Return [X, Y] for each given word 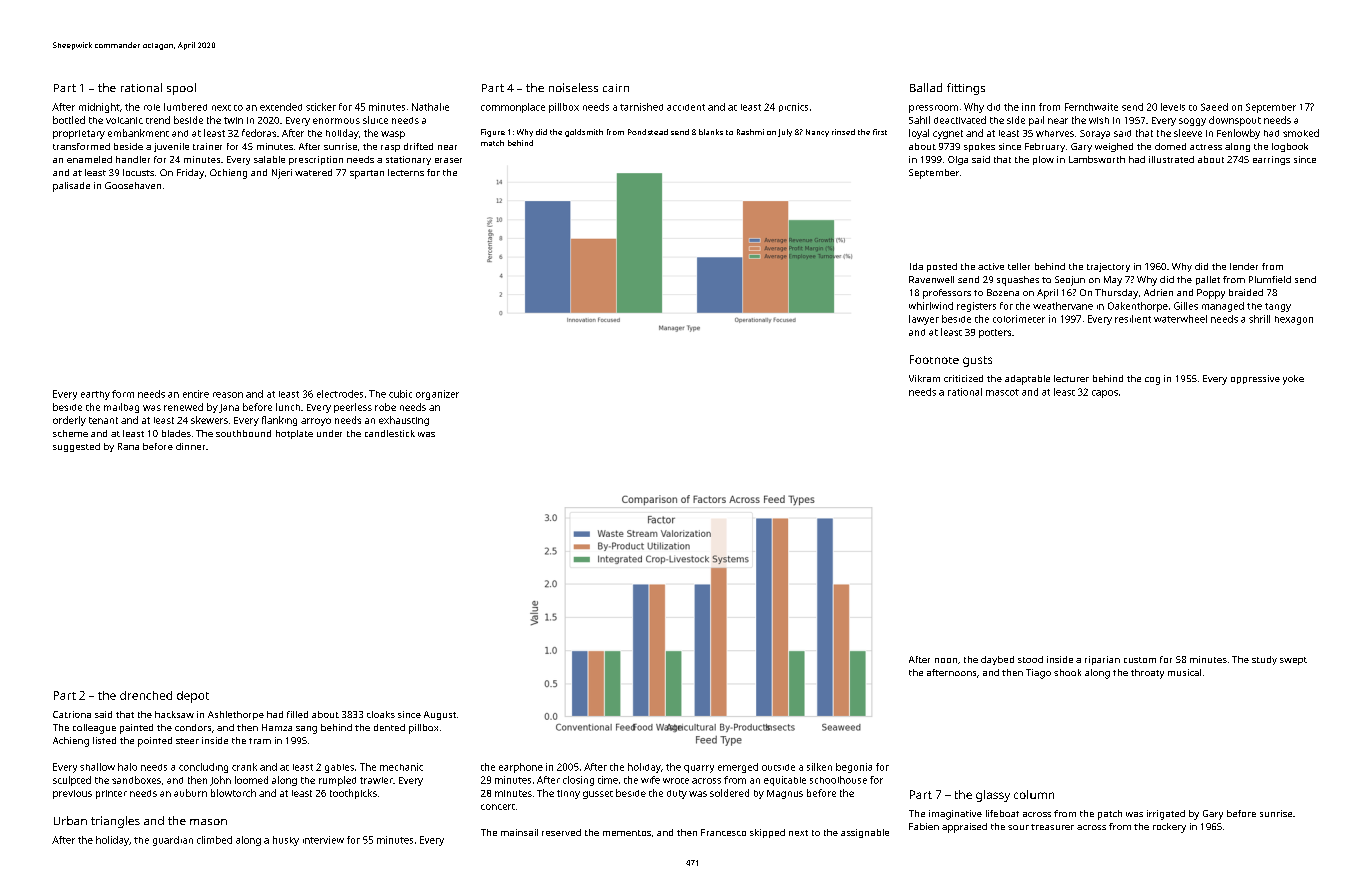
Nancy [817, 133]
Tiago [1038, 674]
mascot [1002, 392]
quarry [699, 769]
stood [1030, 659]
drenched [146, 695]
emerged [738, 768]
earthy [95, 395]
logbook [1290, 147]
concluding [203, 768]
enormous [336, 121]
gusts [977, 361]
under [329, 433]
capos [1105, 394]
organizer [437, 395]
